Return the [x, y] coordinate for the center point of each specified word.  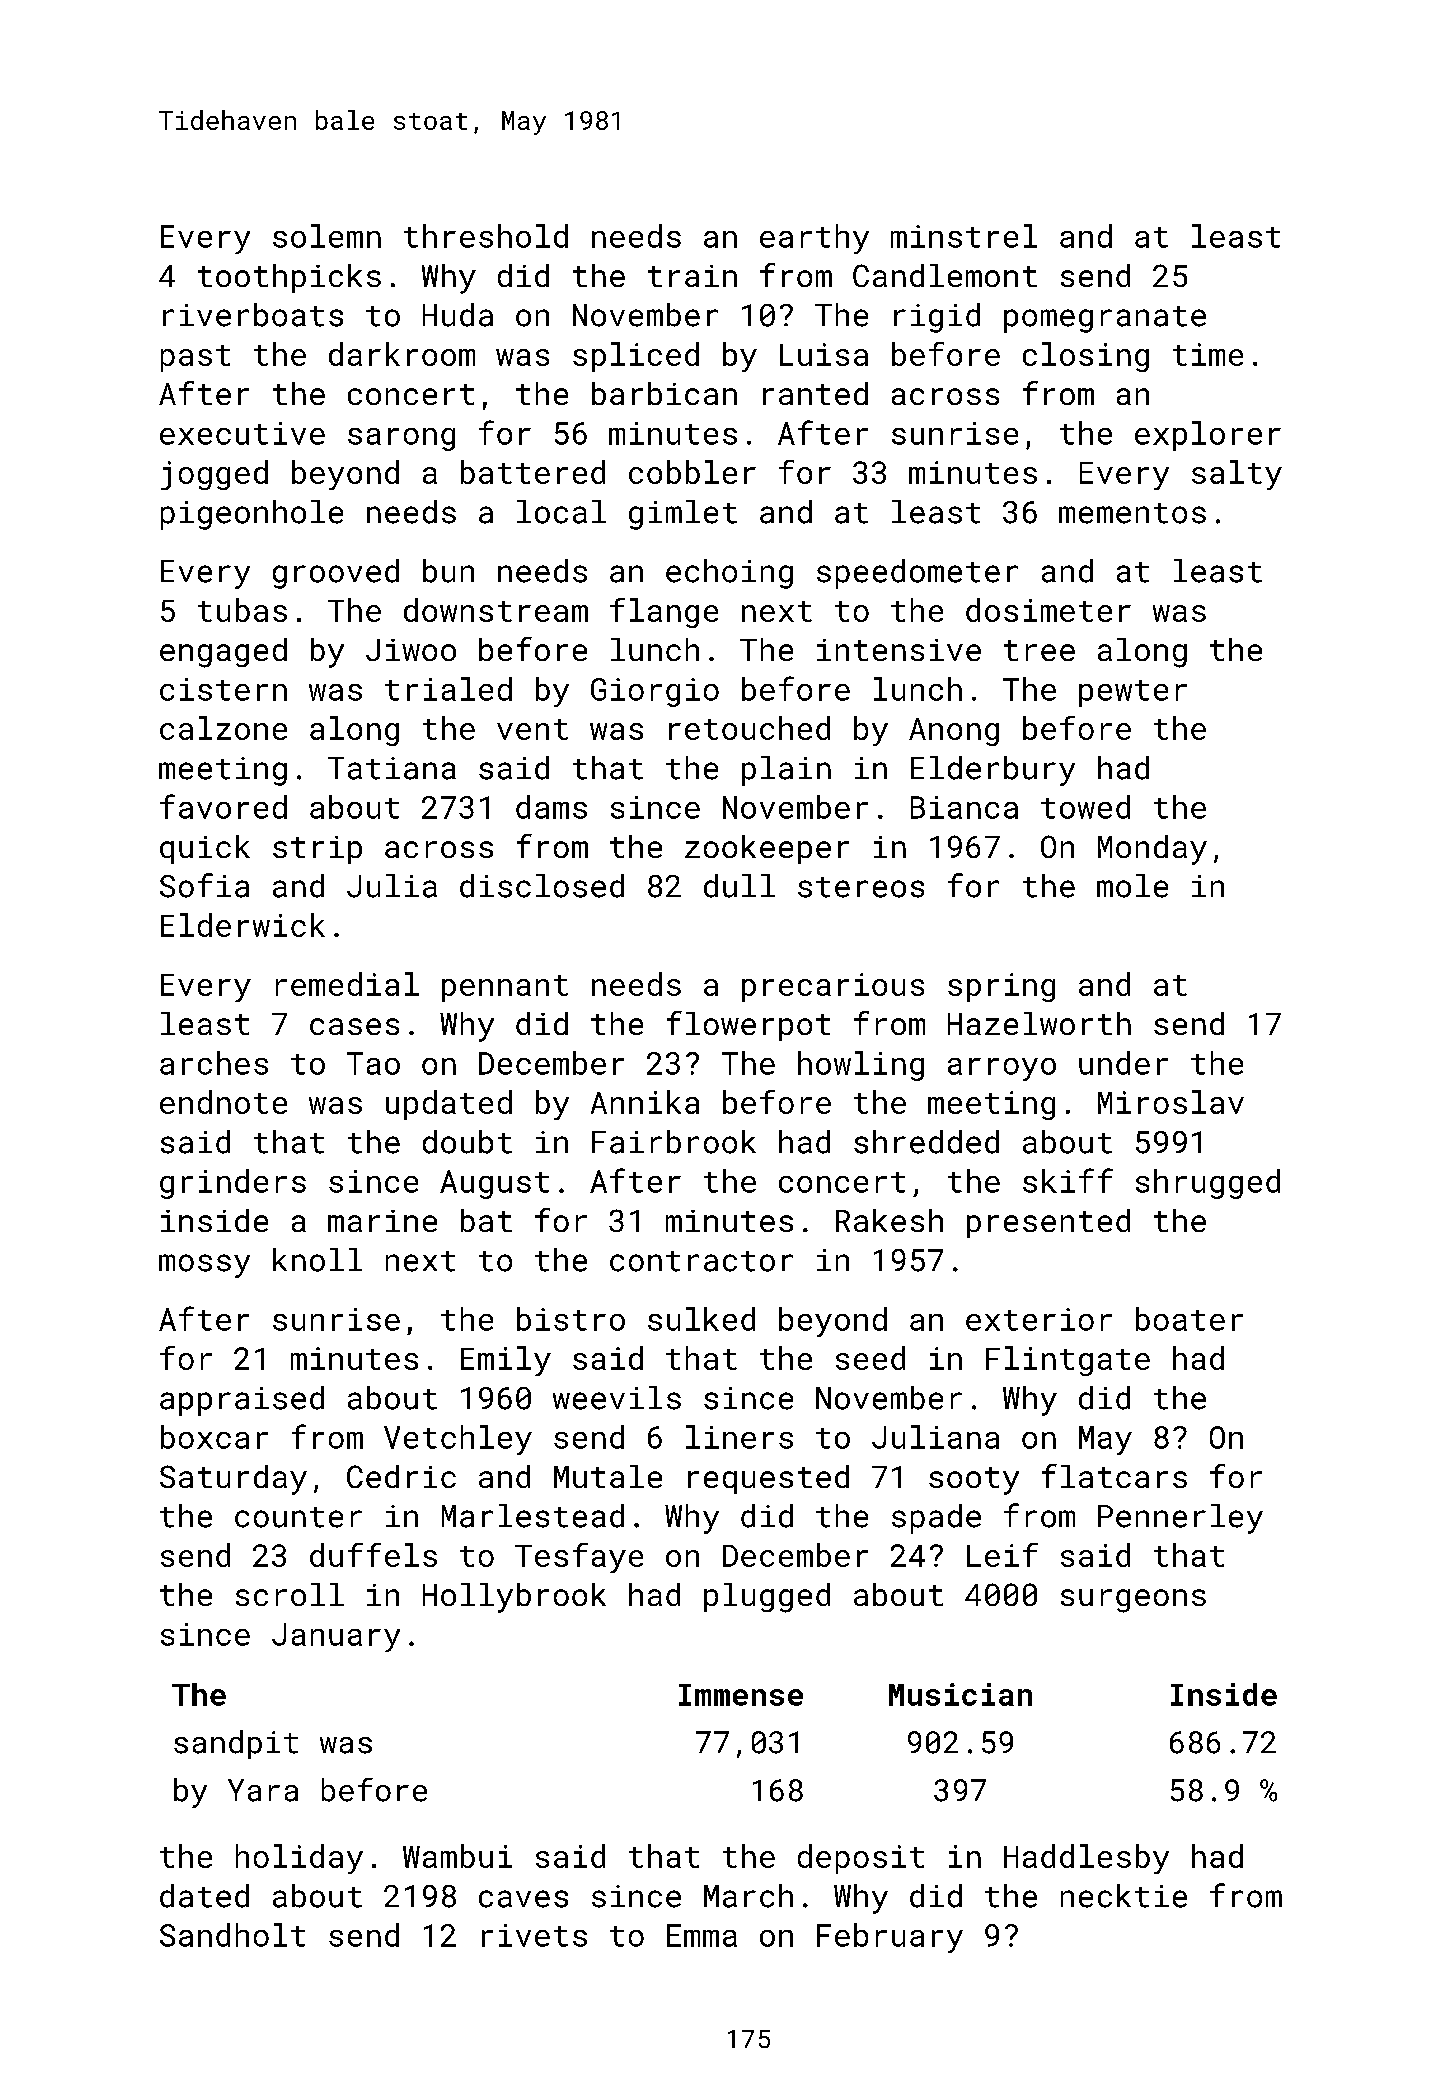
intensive [899, 650]
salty [1237, 475]
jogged [214, 475]
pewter [1133, 693]
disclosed [542, 886]
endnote [223, 1102]
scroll [290, 1594]
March [748, 1896]
